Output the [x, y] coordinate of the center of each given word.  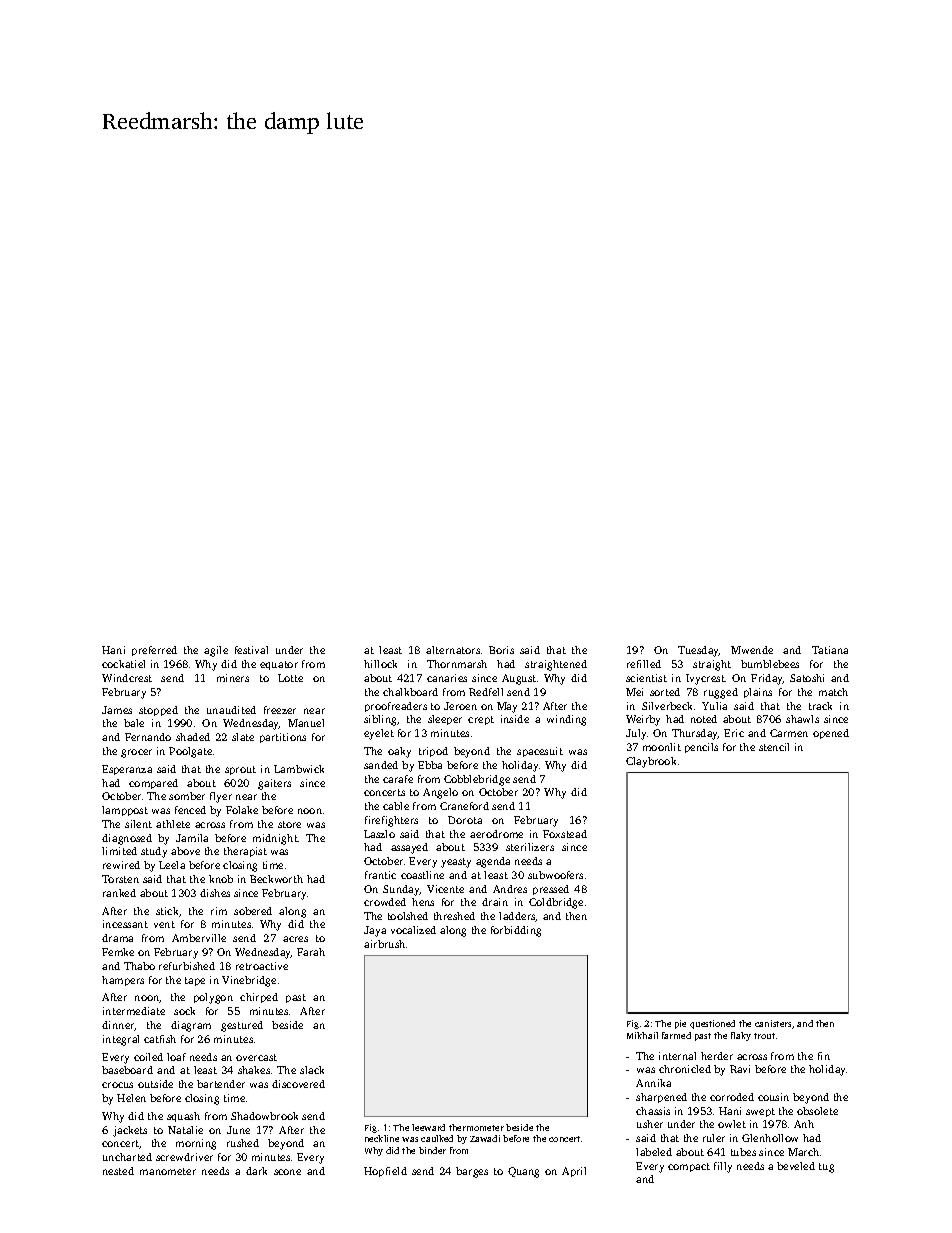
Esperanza [127, 770]
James [117, 710]
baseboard [127, 1070]
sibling [381, 720]
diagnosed [127, 839]
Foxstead [565, 834]
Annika [653, 1083]
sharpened [661, 1098]
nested [118, 1171]
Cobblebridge [477, 780]
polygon [213, 998]
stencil [774, 747]
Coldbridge [556, 903]
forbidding [516, 931]
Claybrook [651, 762]
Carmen [789, 733]
